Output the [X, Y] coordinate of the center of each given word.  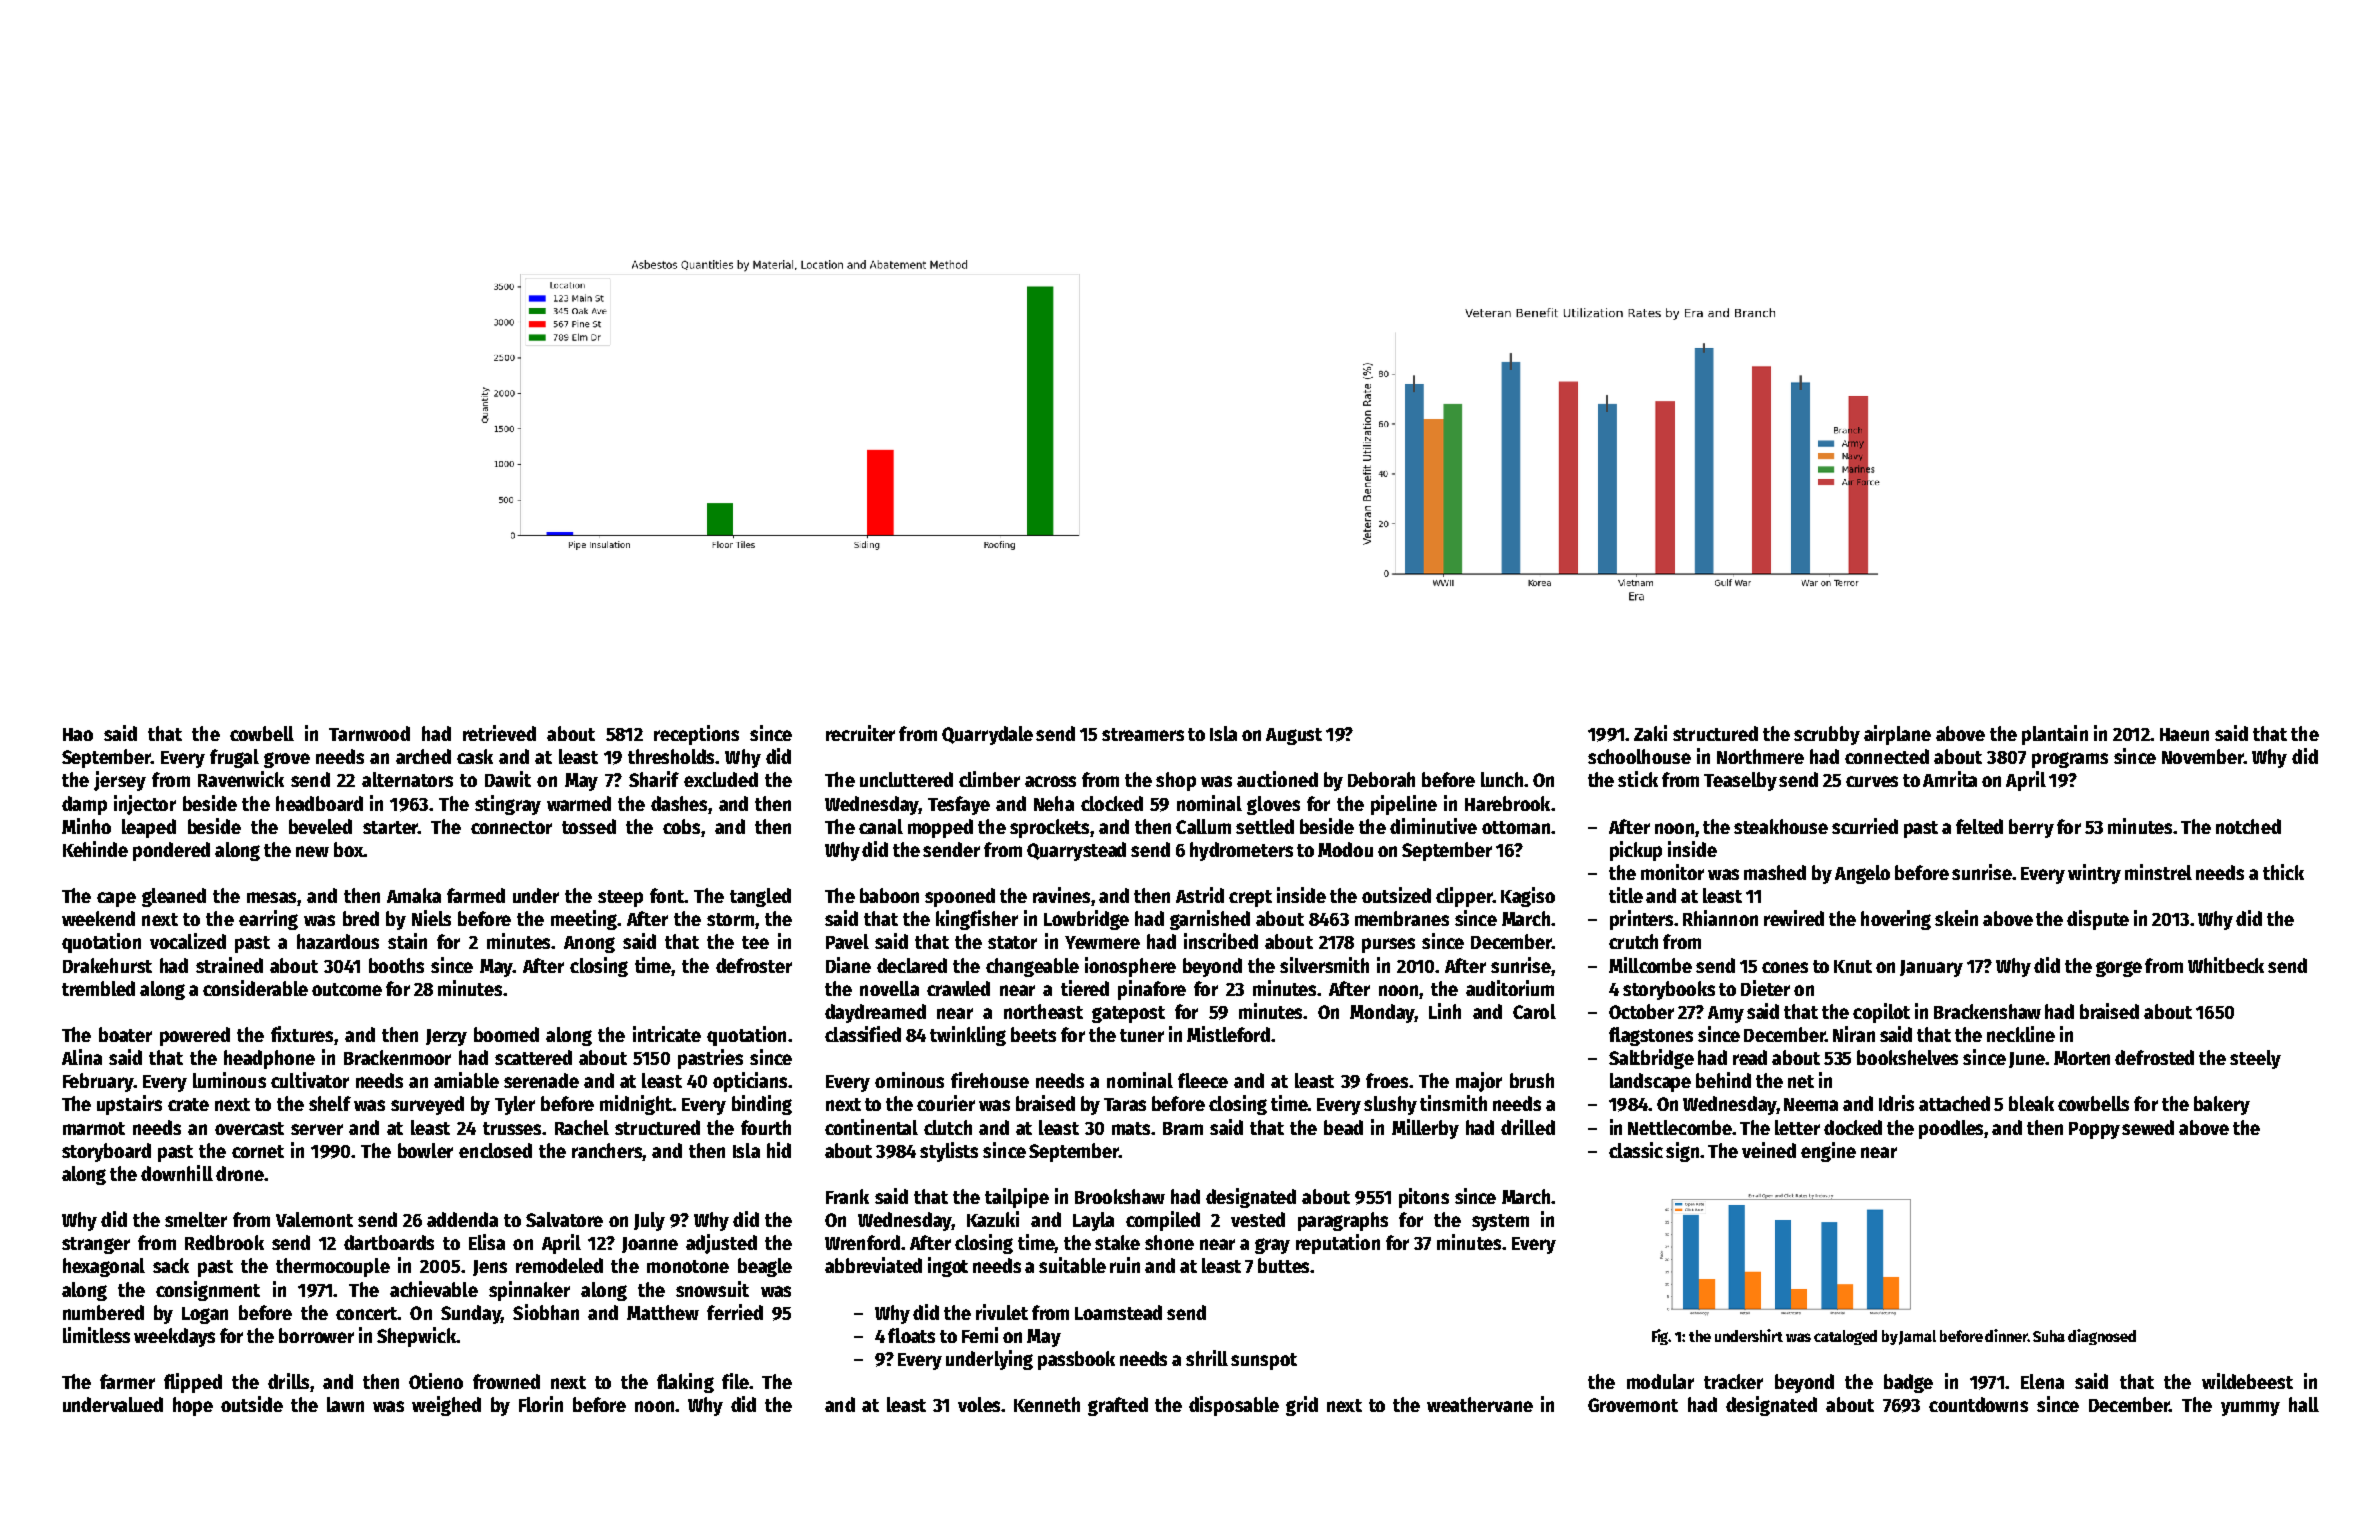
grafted [1118, 1406]
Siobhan [546, 1312]
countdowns [1978, 1404]
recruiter [860, 733]
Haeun [2184, 734]
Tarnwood [369, 733]
